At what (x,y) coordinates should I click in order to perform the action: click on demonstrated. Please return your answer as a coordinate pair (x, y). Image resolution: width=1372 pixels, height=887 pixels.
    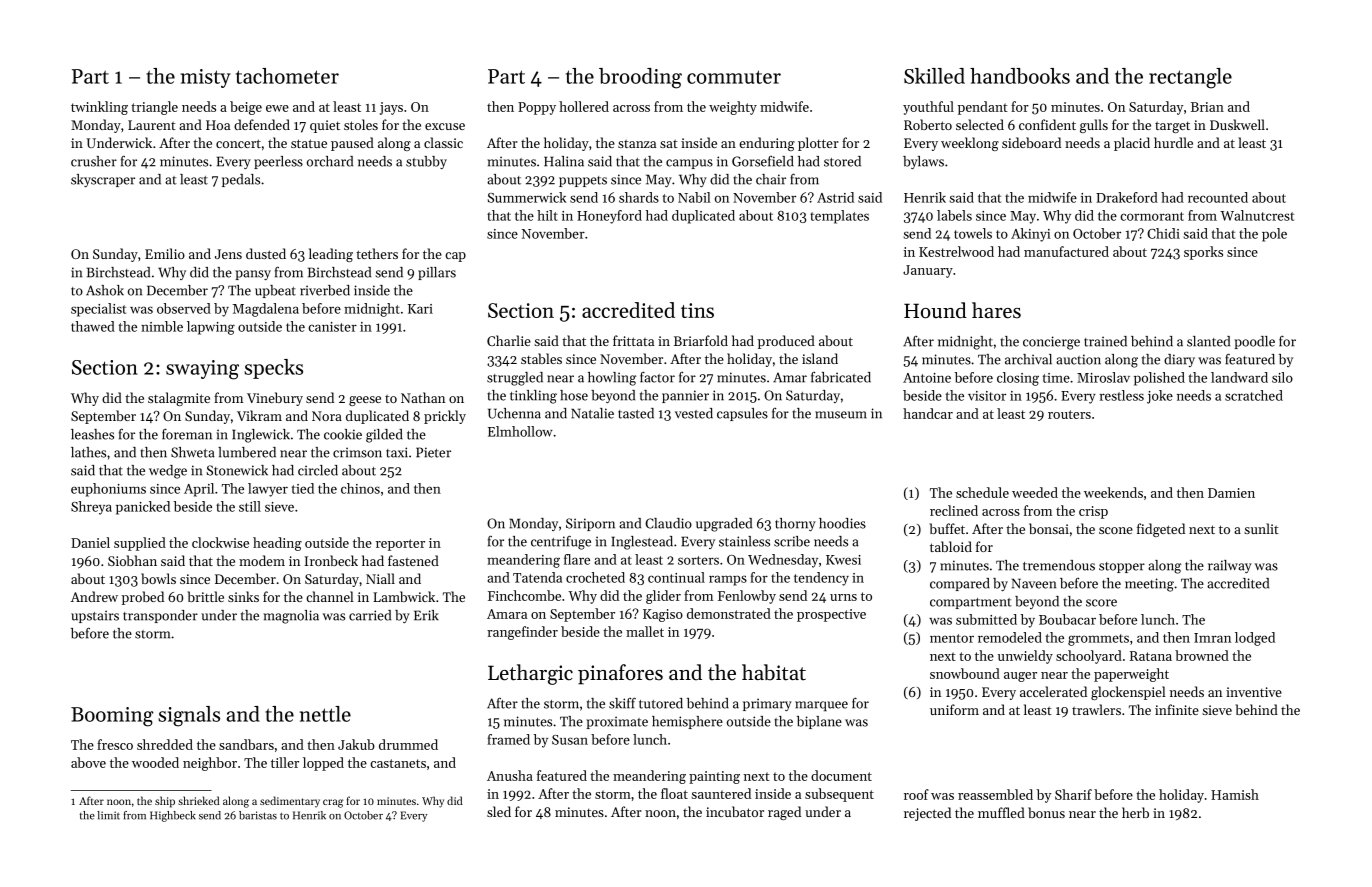
    Looking at the image, I should click on (729, 613).
